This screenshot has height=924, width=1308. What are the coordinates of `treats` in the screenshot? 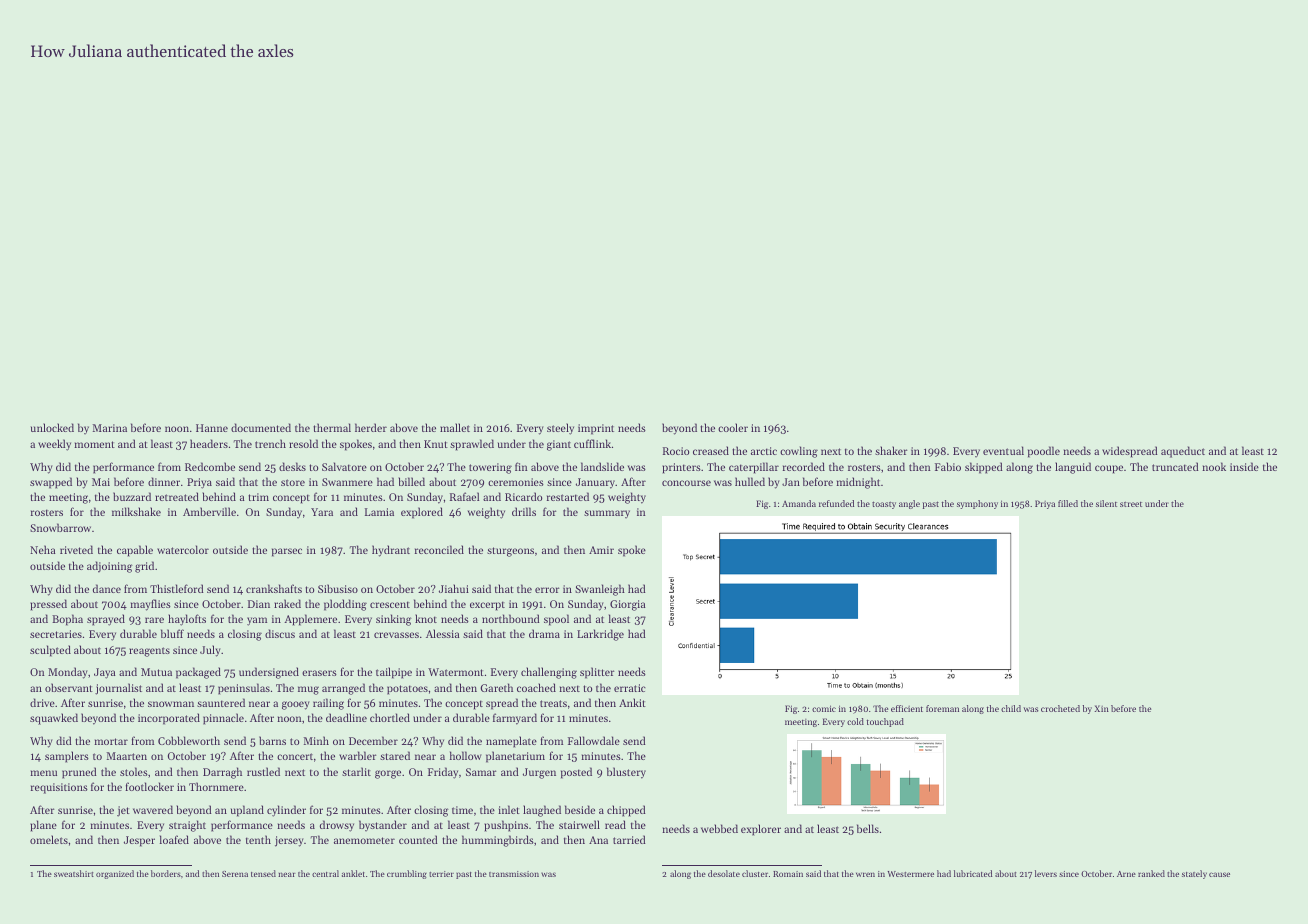 It's located at (553, 703).
